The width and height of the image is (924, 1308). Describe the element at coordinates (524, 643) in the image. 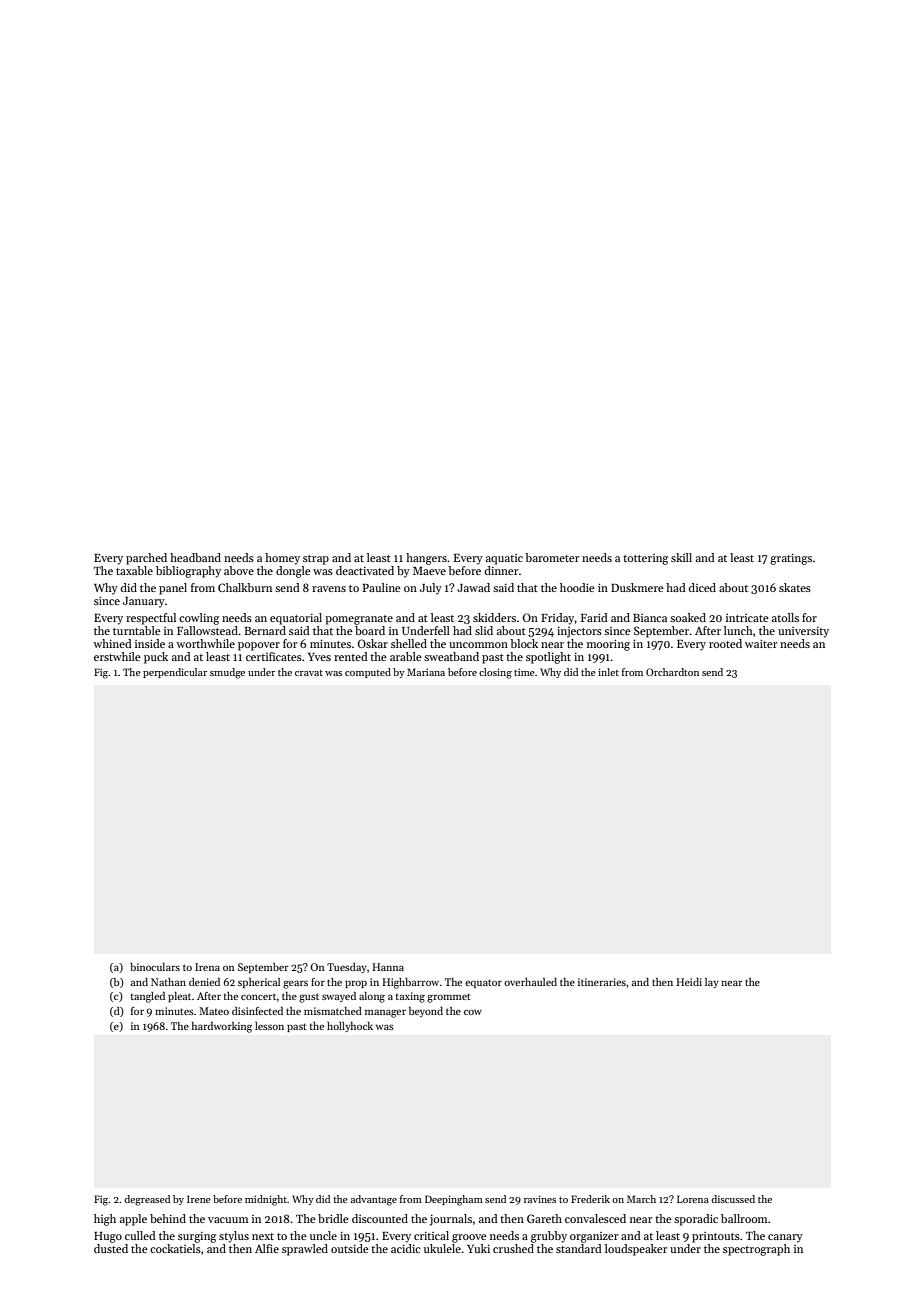

I see `block` at that location.
